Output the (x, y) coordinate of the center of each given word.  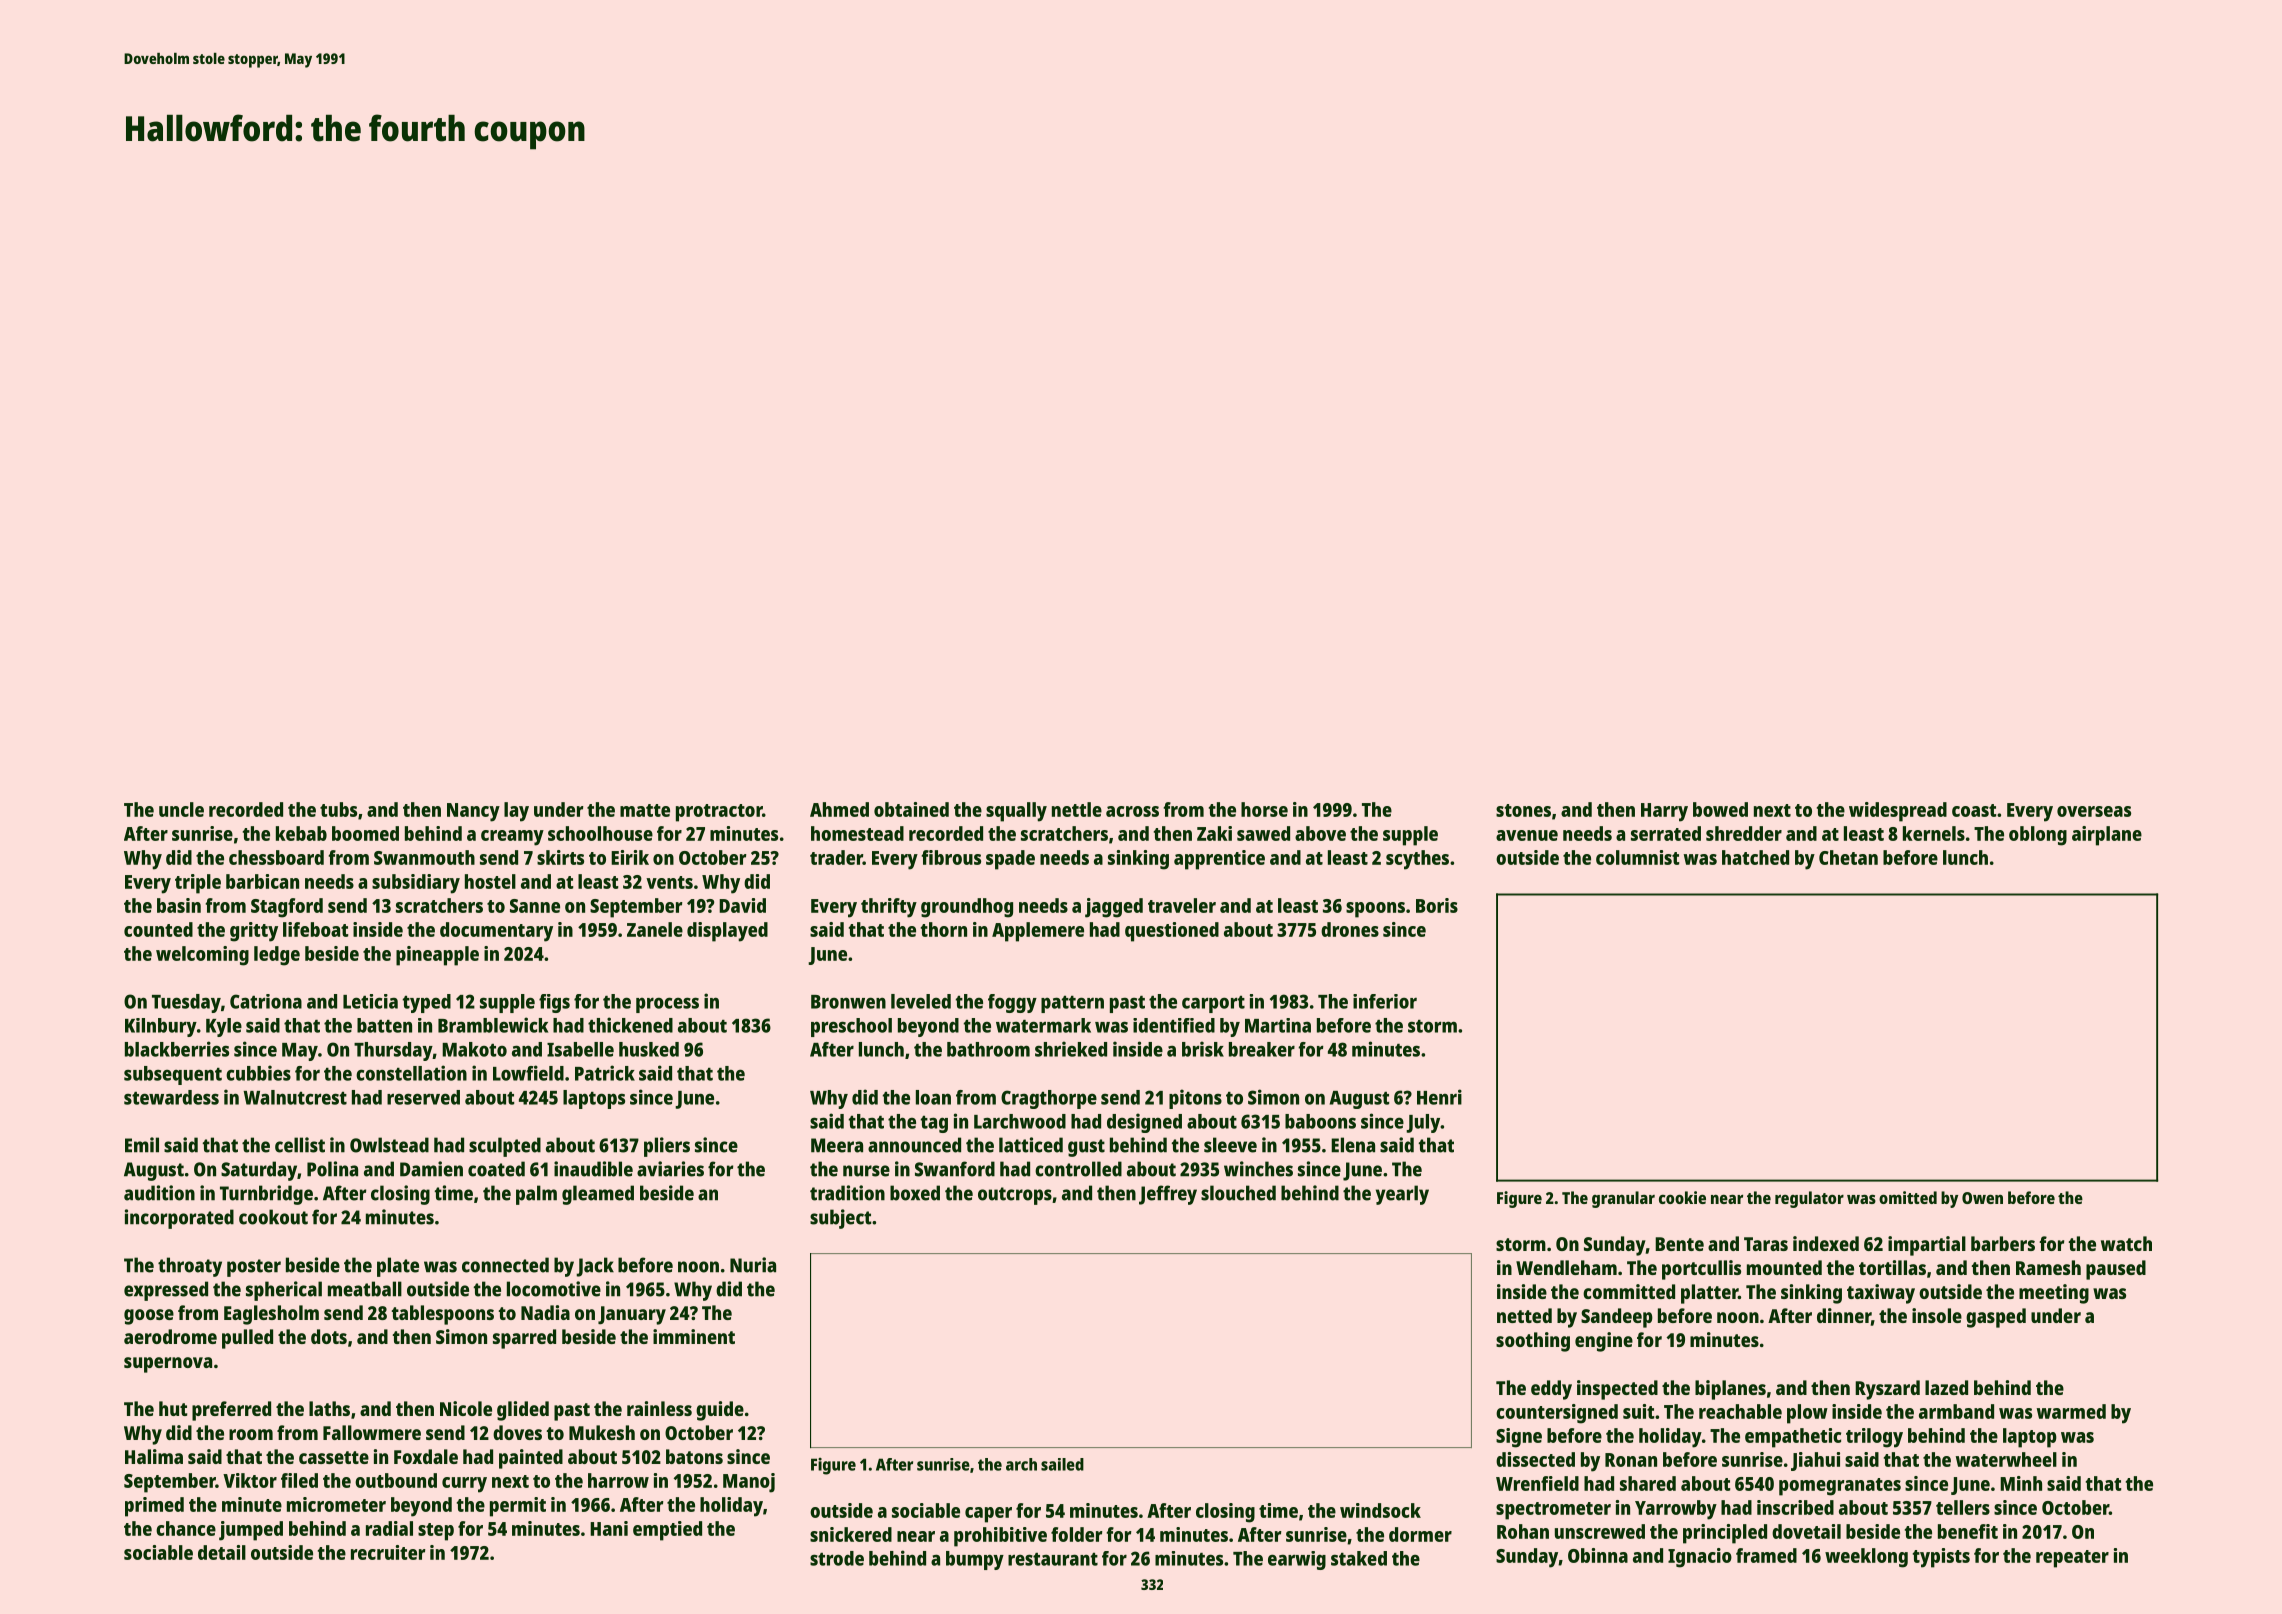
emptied (667, 1531)
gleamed (598, 1195)
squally (1016, 812)
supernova (168, 1365)
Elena (1353, 1145)
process (667, 1005)
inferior (1385, 1001)
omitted (1908, 1197)
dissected (1535, 1459)
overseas (2094, 811)
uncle (181, 809)
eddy (1551, 1390)
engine (1604, 1342)
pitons (1195, 1099)
